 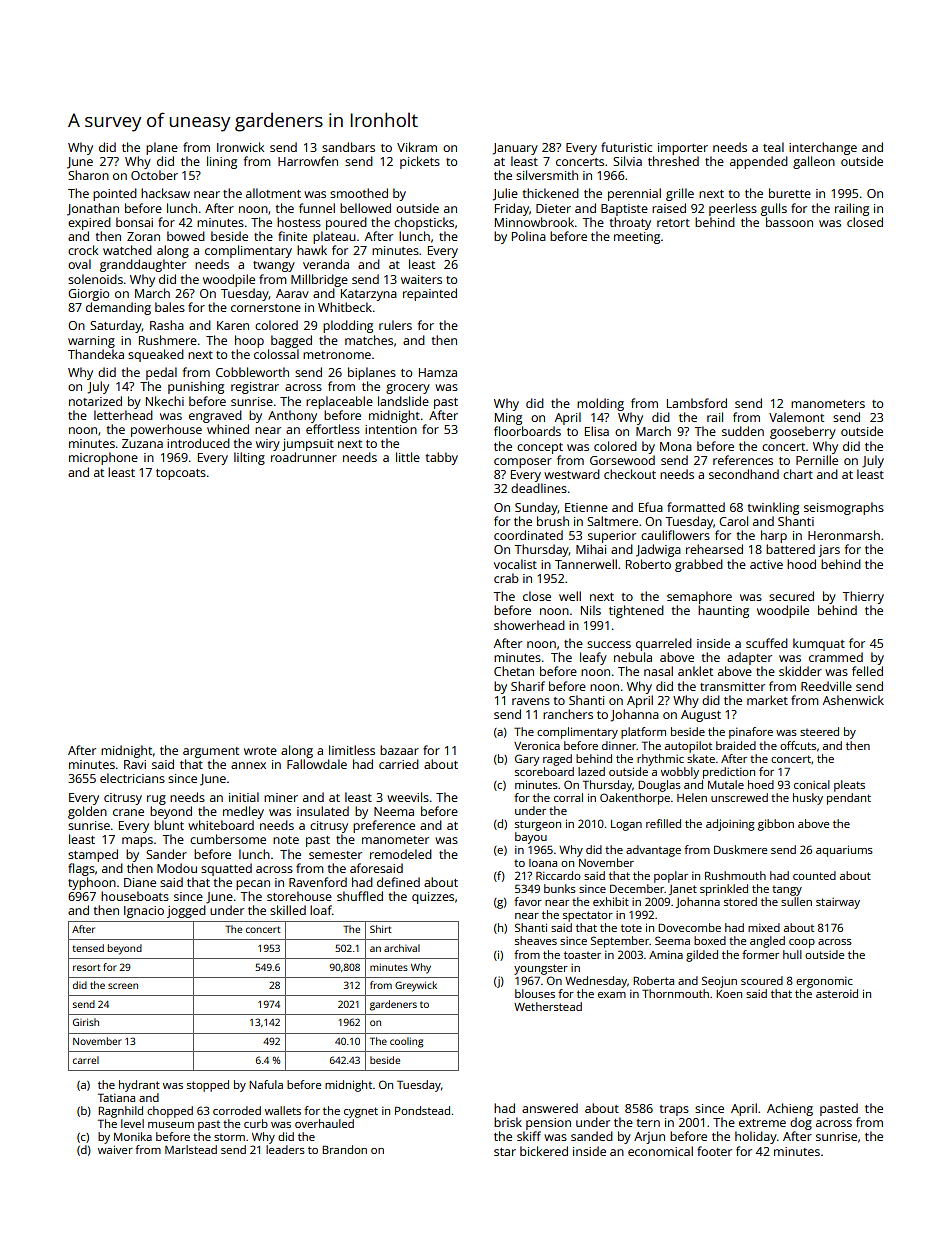 I want to click on limitless, so click(x=352, y=750).
